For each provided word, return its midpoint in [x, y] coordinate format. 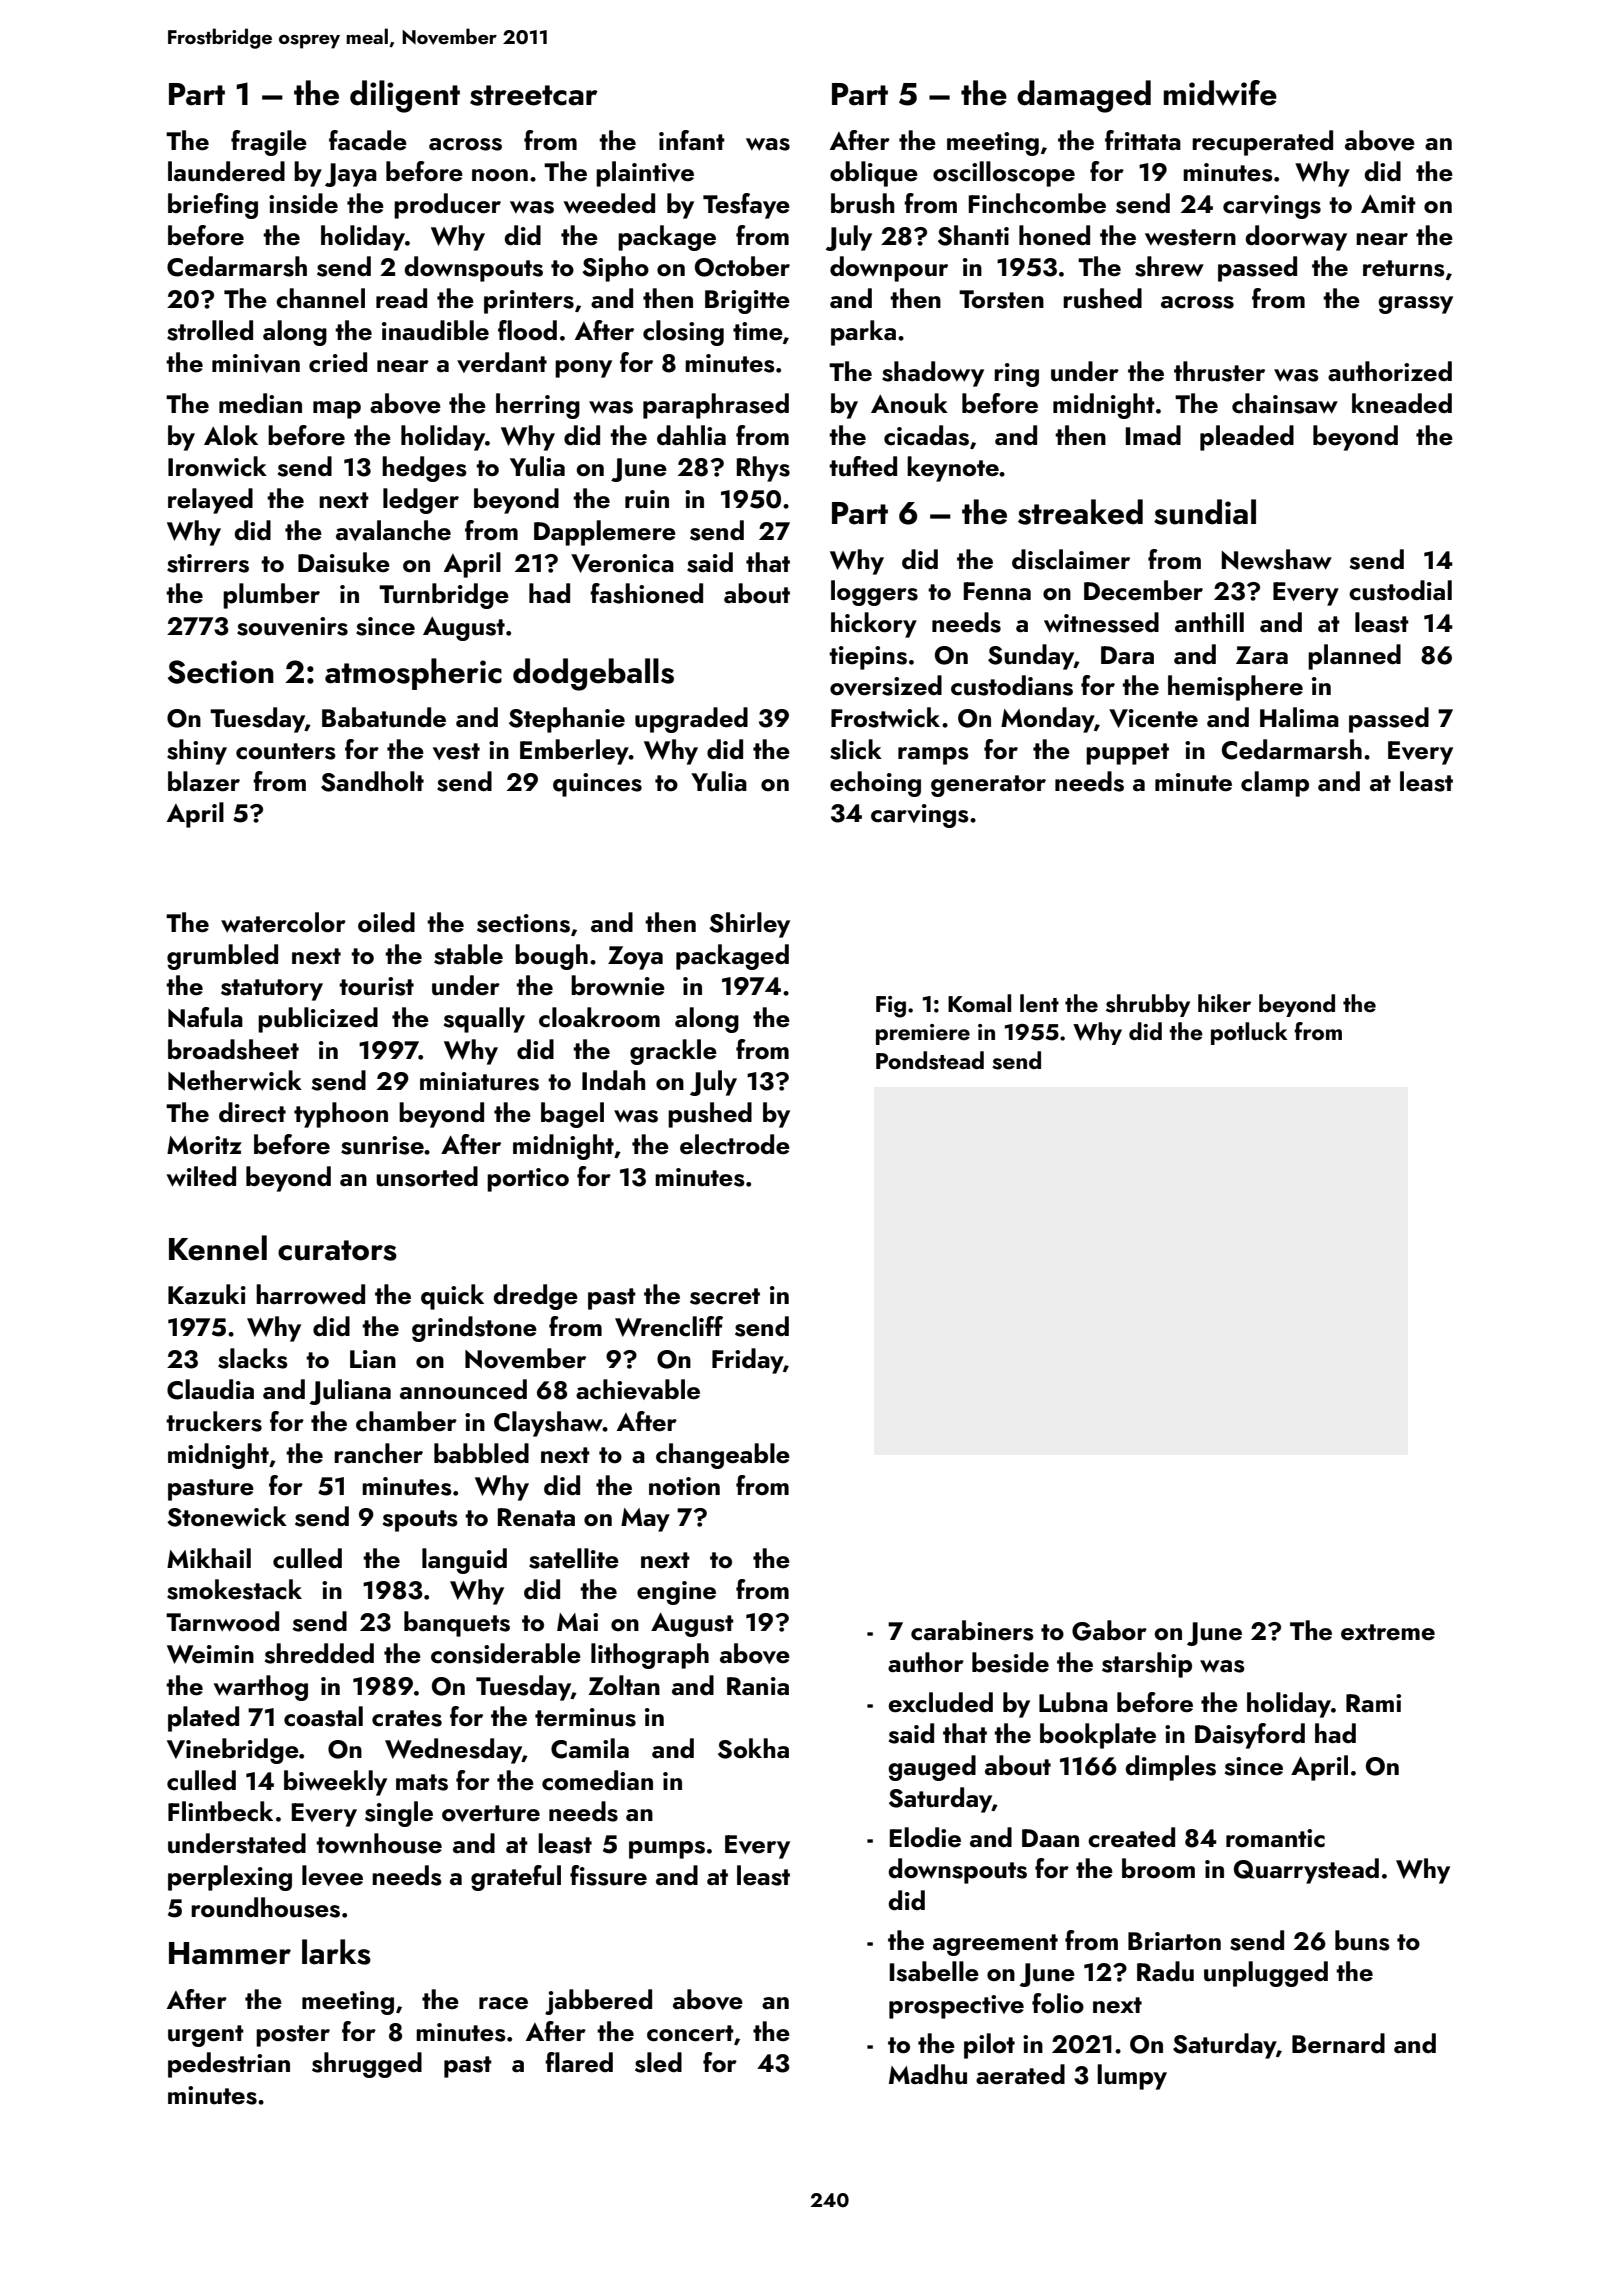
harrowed [310, 1294]
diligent [405, 96]
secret [725, 1296]
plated [203, 1719]
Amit [1388, 204]
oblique [874, 174]
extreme [1388, 1632]
